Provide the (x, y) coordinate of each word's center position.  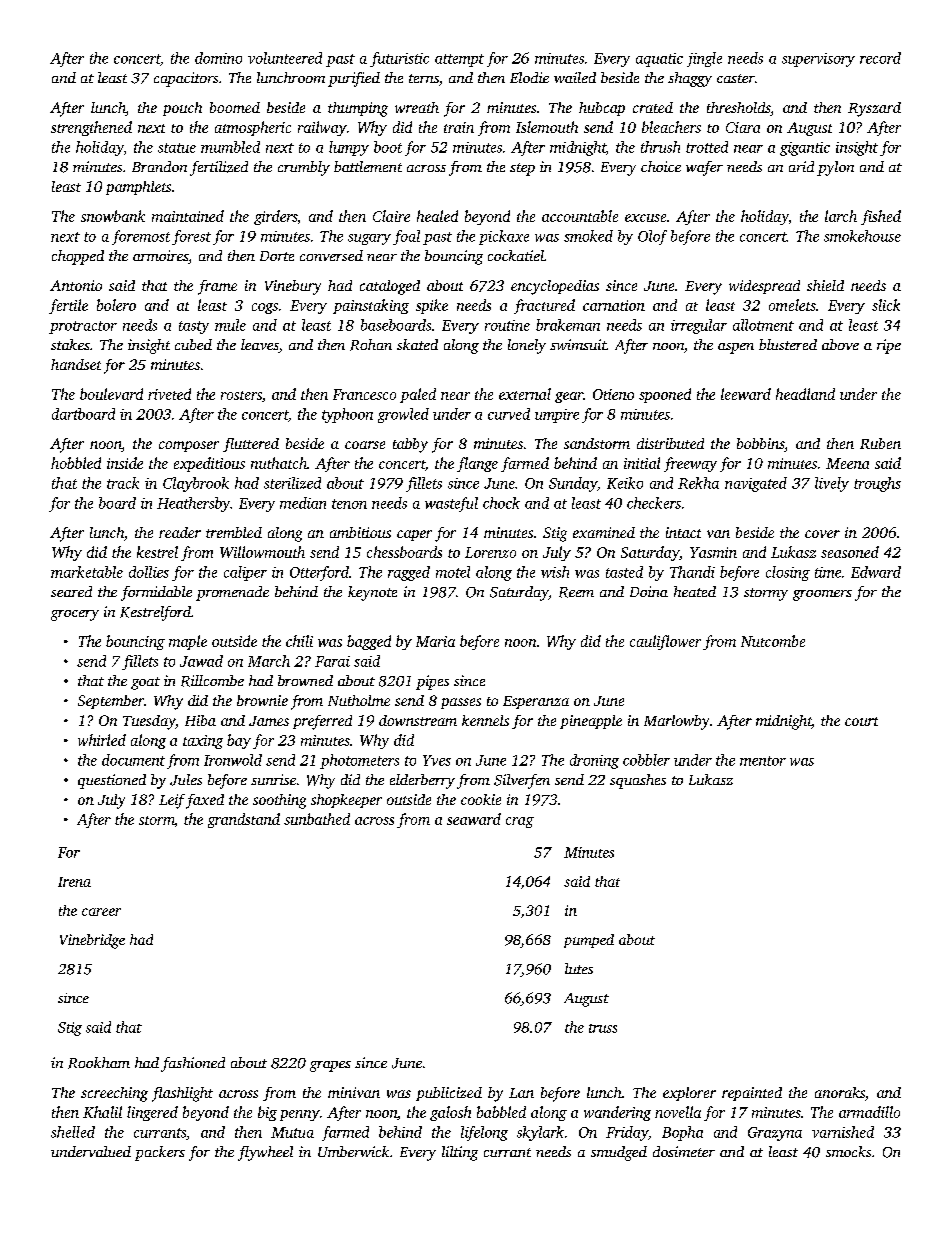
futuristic (399, 59)
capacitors (186, 79)
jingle (704, 59)
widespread (764, 287)
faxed (205, 801)
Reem (576, 592)
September (111, 702)
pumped (589, 941)
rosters (241, 395)
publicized (449, 1094)
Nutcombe (773, 641)
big (267, 1113)
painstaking (371, 306)
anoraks (840, 1092)
